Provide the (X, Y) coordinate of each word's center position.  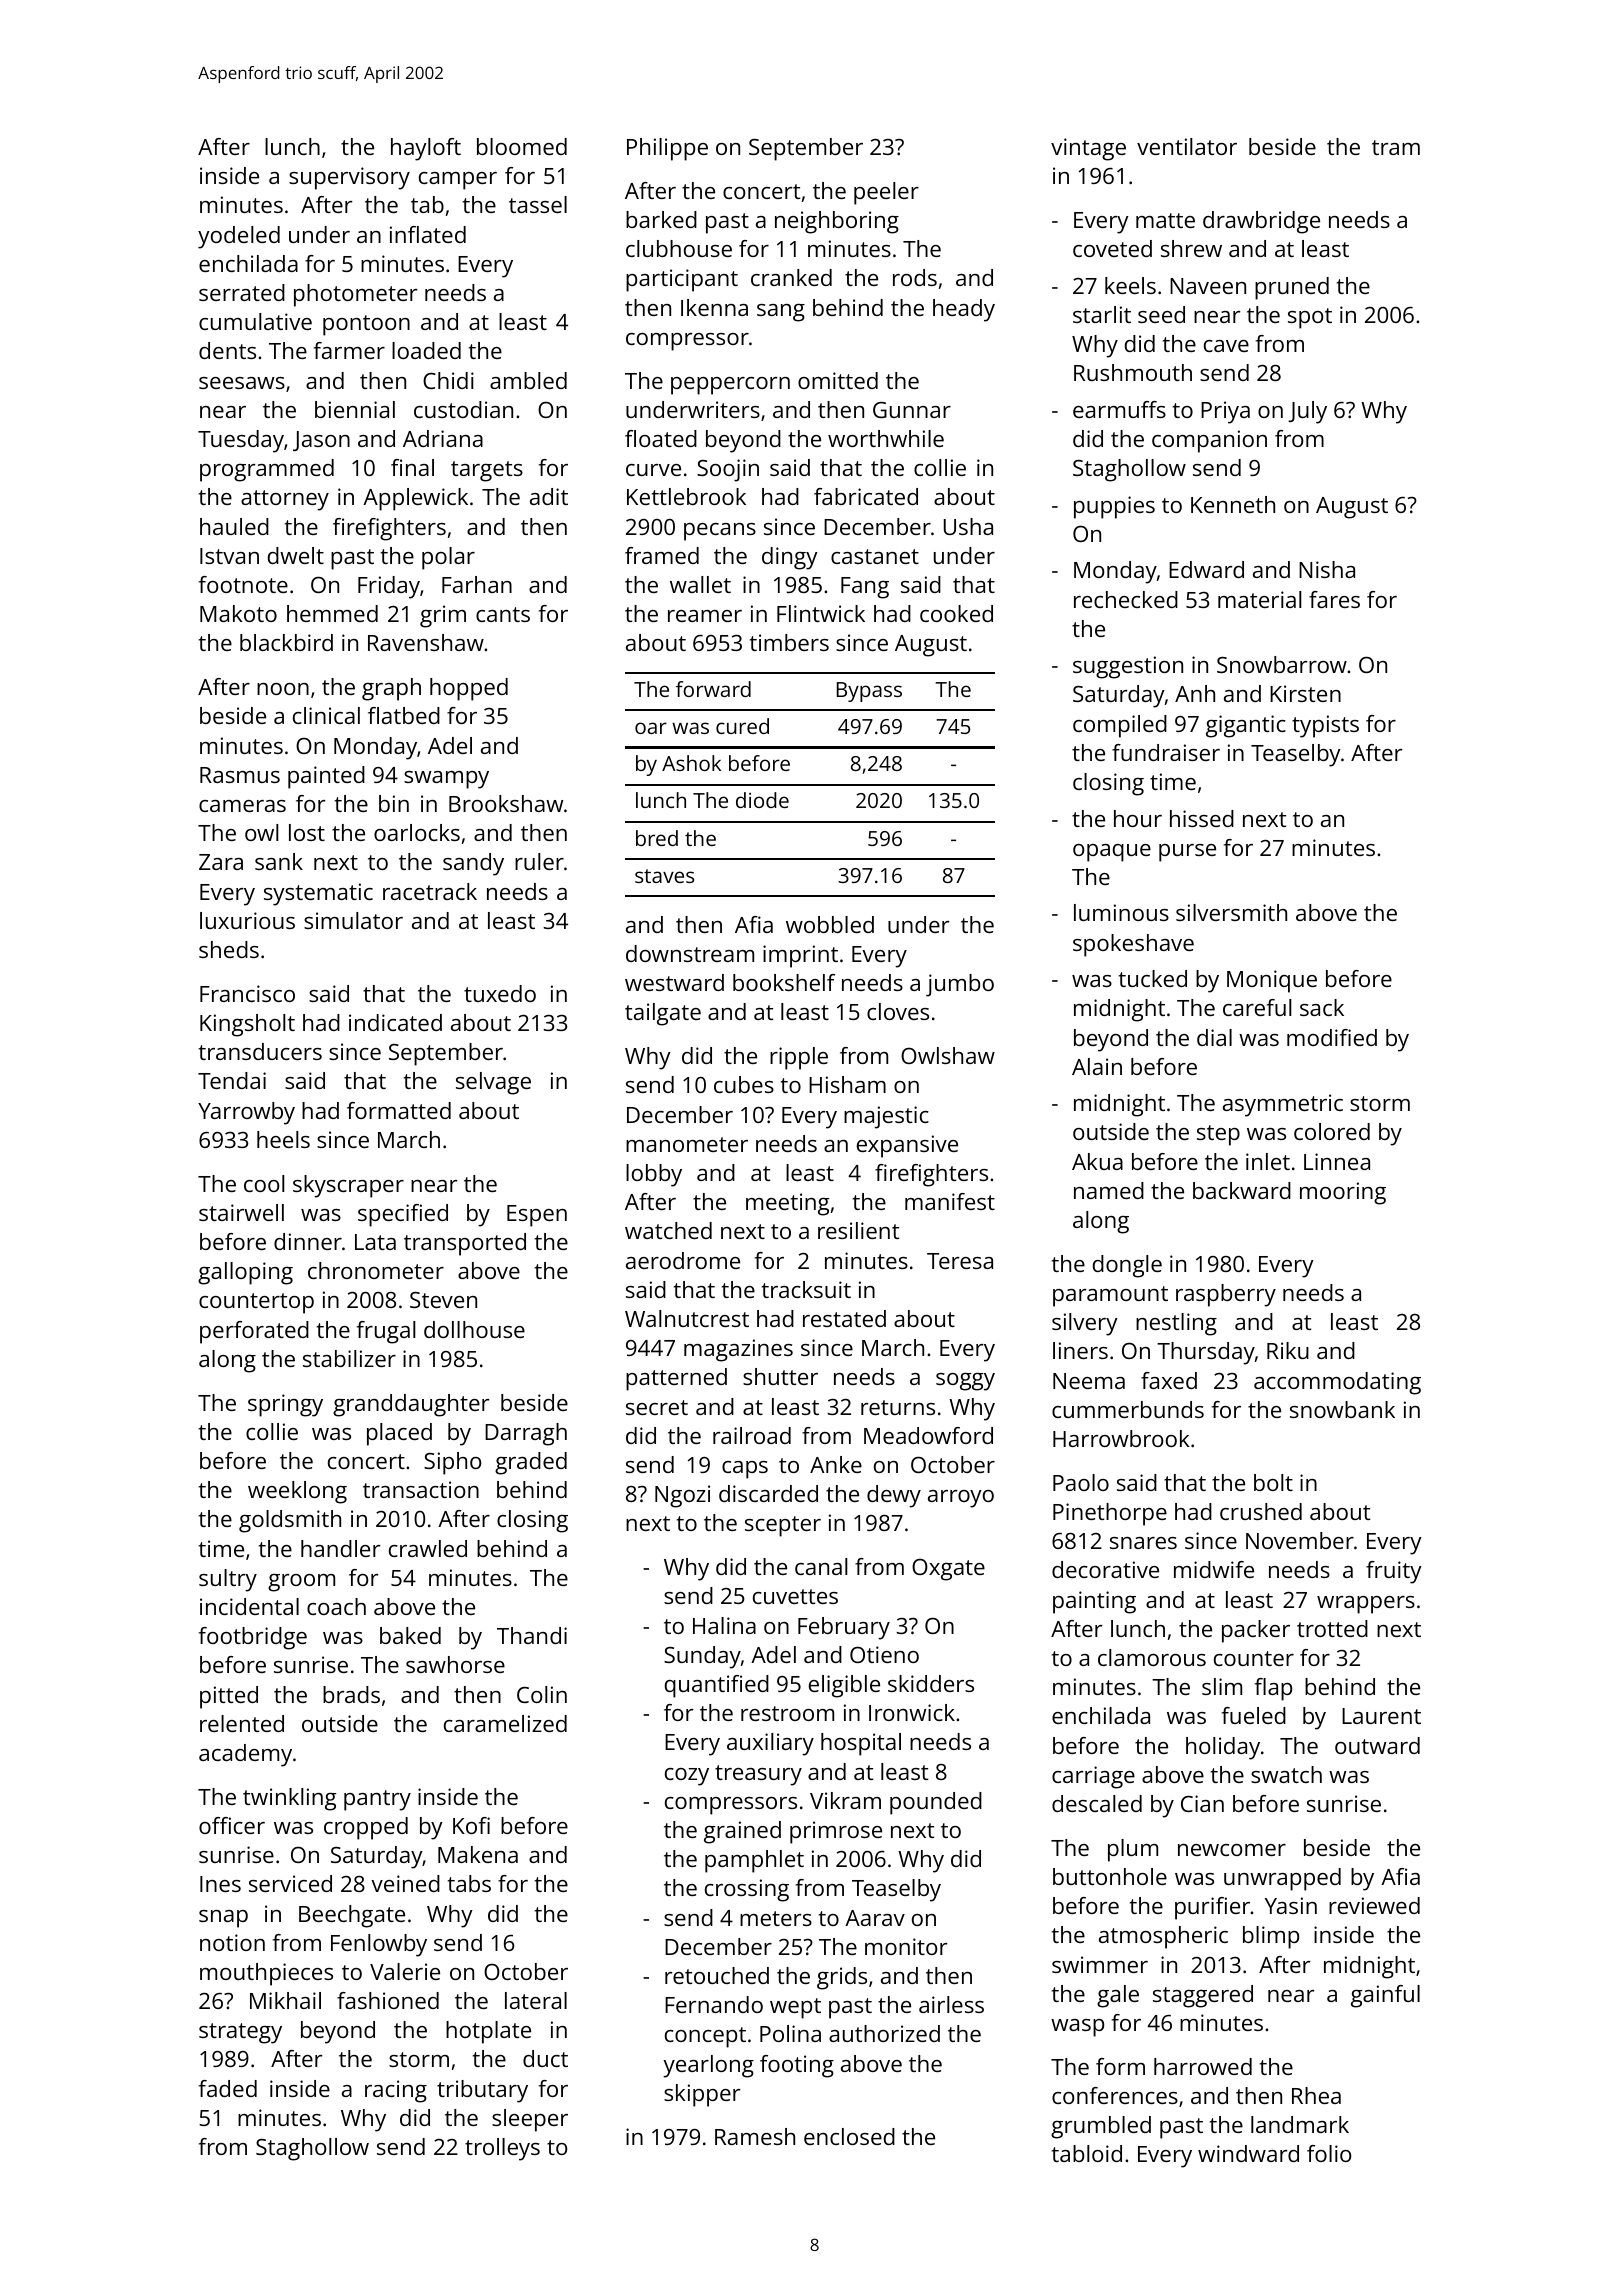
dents (227, 350)
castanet (875, 556)
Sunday (702, 1657)
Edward (1206, 569)
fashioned (388, 2000)
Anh (1195, 693)
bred (657, 838)
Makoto (238, 613)
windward (1248, 2153)
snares (1143, 1543)
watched (668, 1230)
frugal (386, 1332)
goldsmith (290, 1521)
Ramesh (755, 2136)
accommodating (1337, 1383)
